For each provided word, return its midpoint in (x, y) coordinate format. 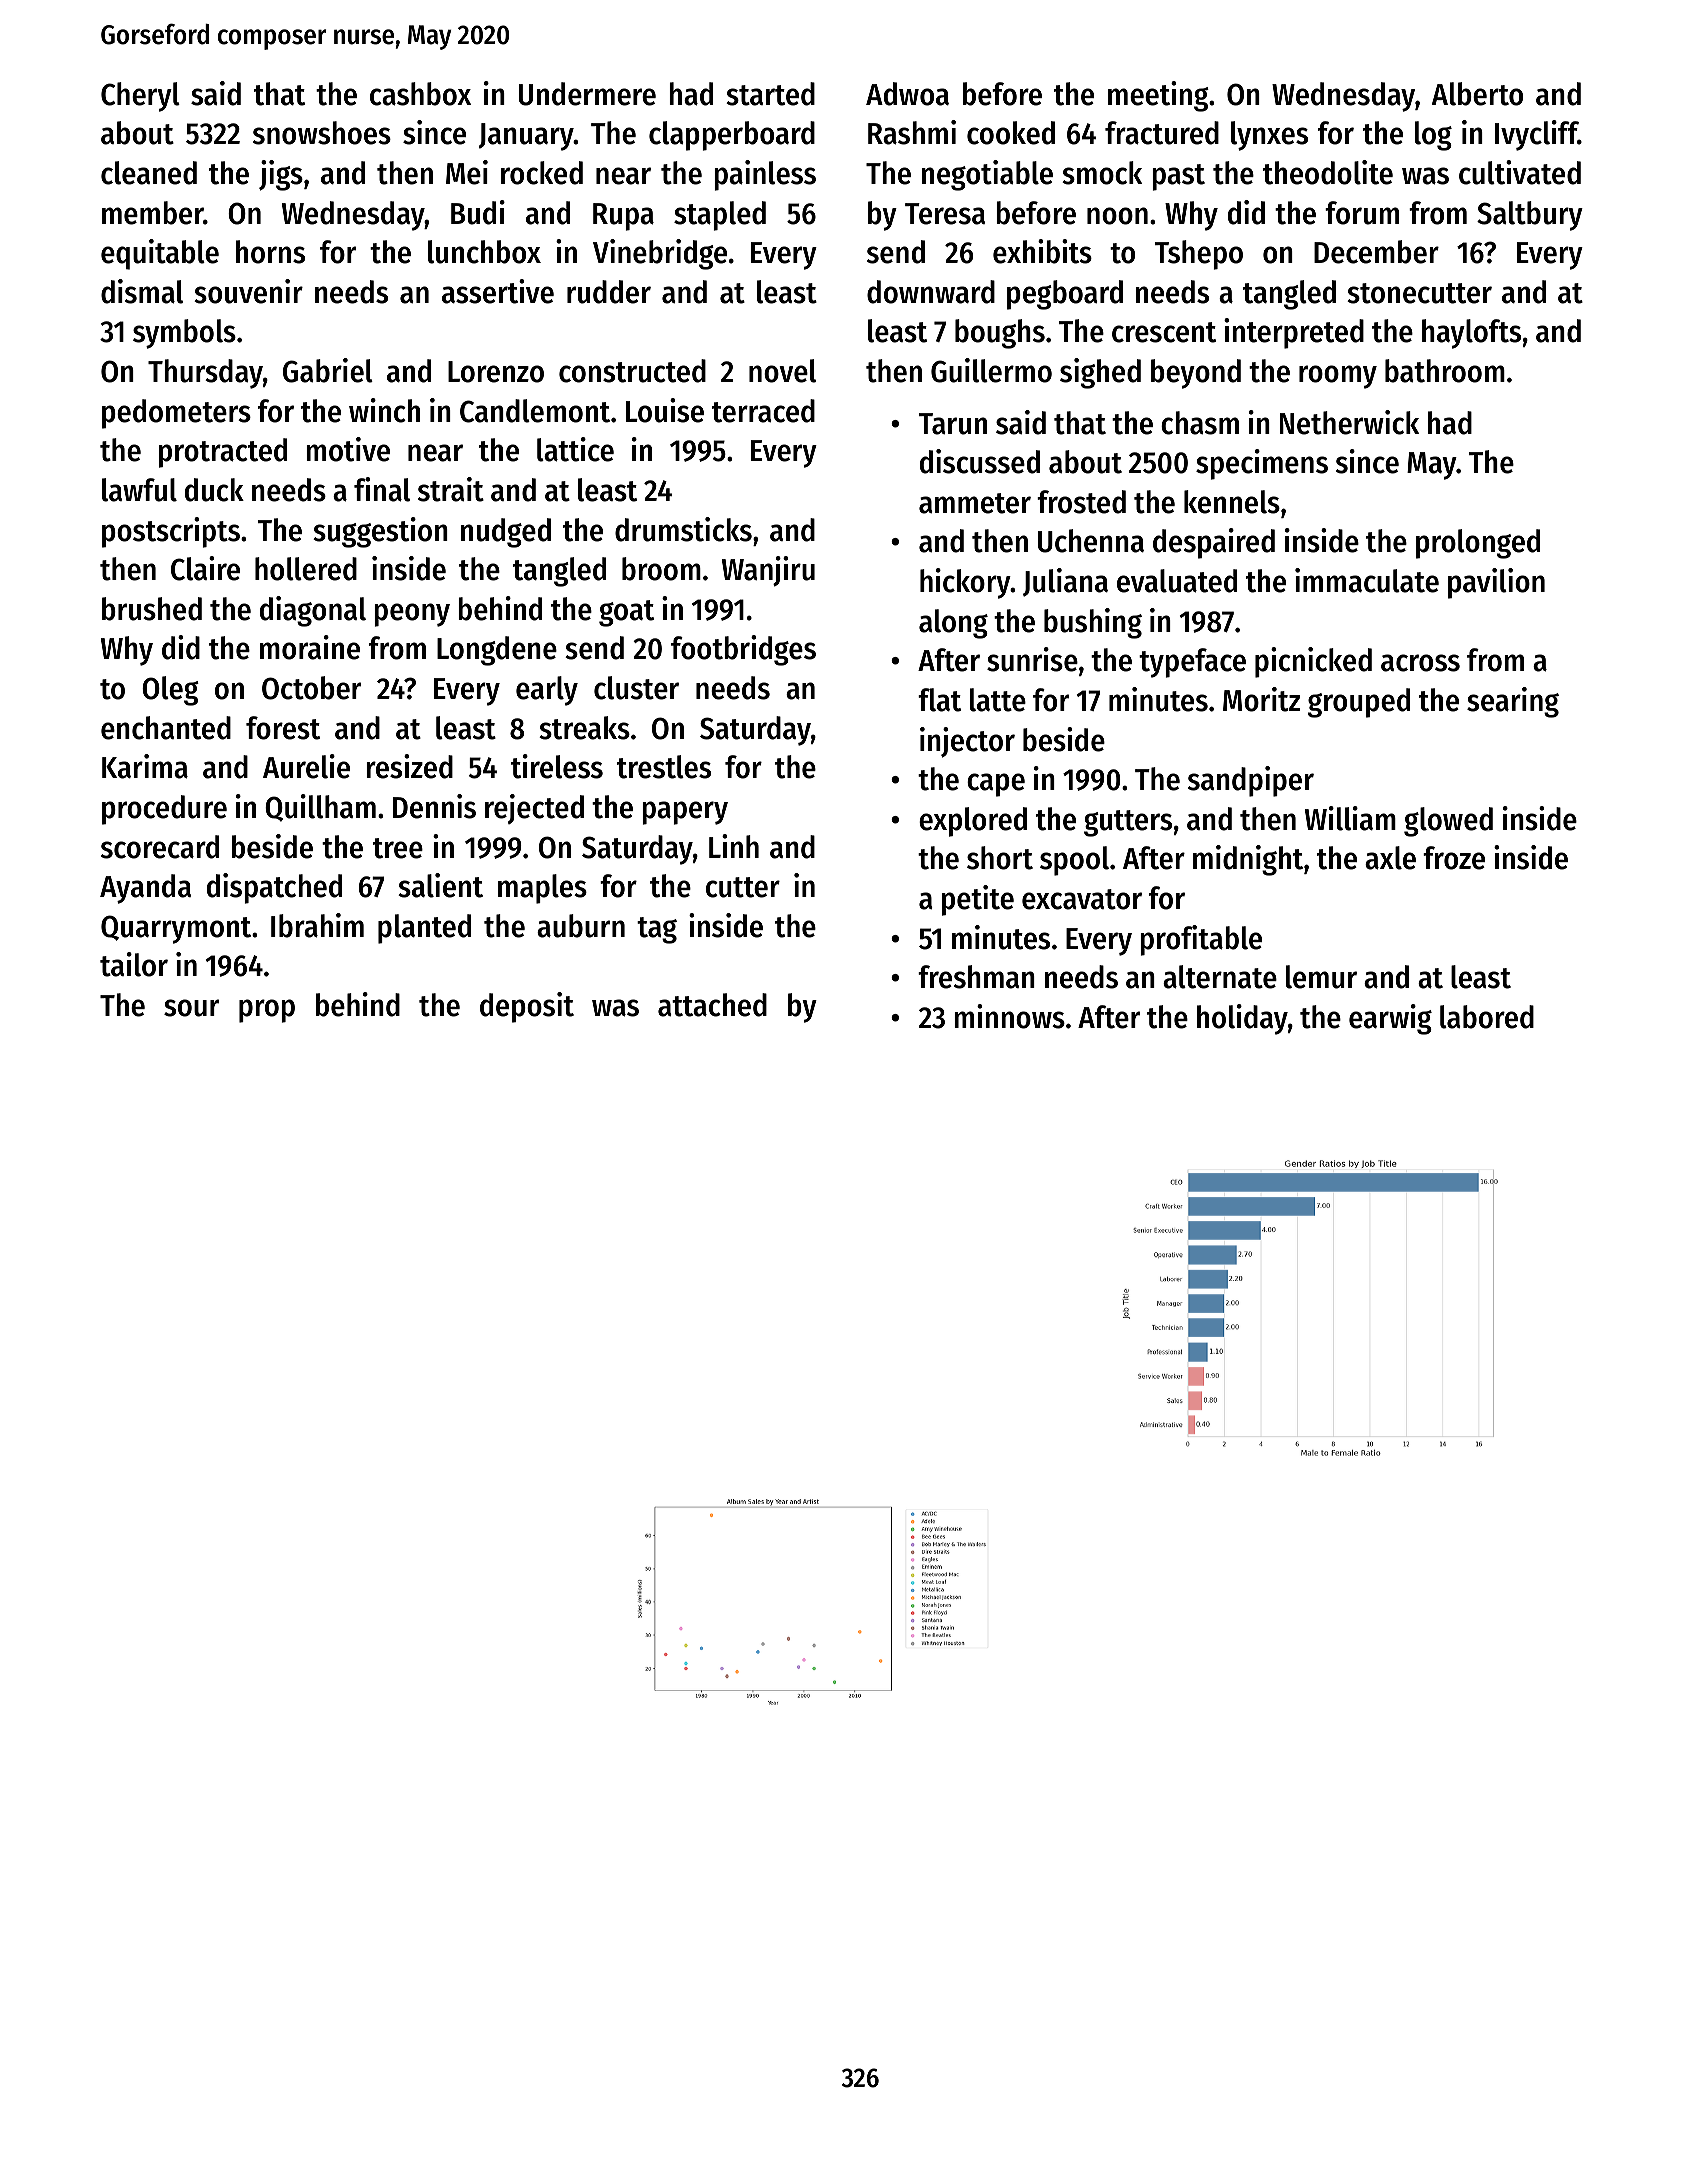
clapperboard (732, 136)
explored (973, 822)
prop (267, 1011)
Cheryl (140, 97)
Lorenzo (496, 372)
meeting (1158, 96)
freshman (976, 977)
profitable (1201, 940)
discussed (980, 461)
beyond (1196, 374)
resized (409, 766)
